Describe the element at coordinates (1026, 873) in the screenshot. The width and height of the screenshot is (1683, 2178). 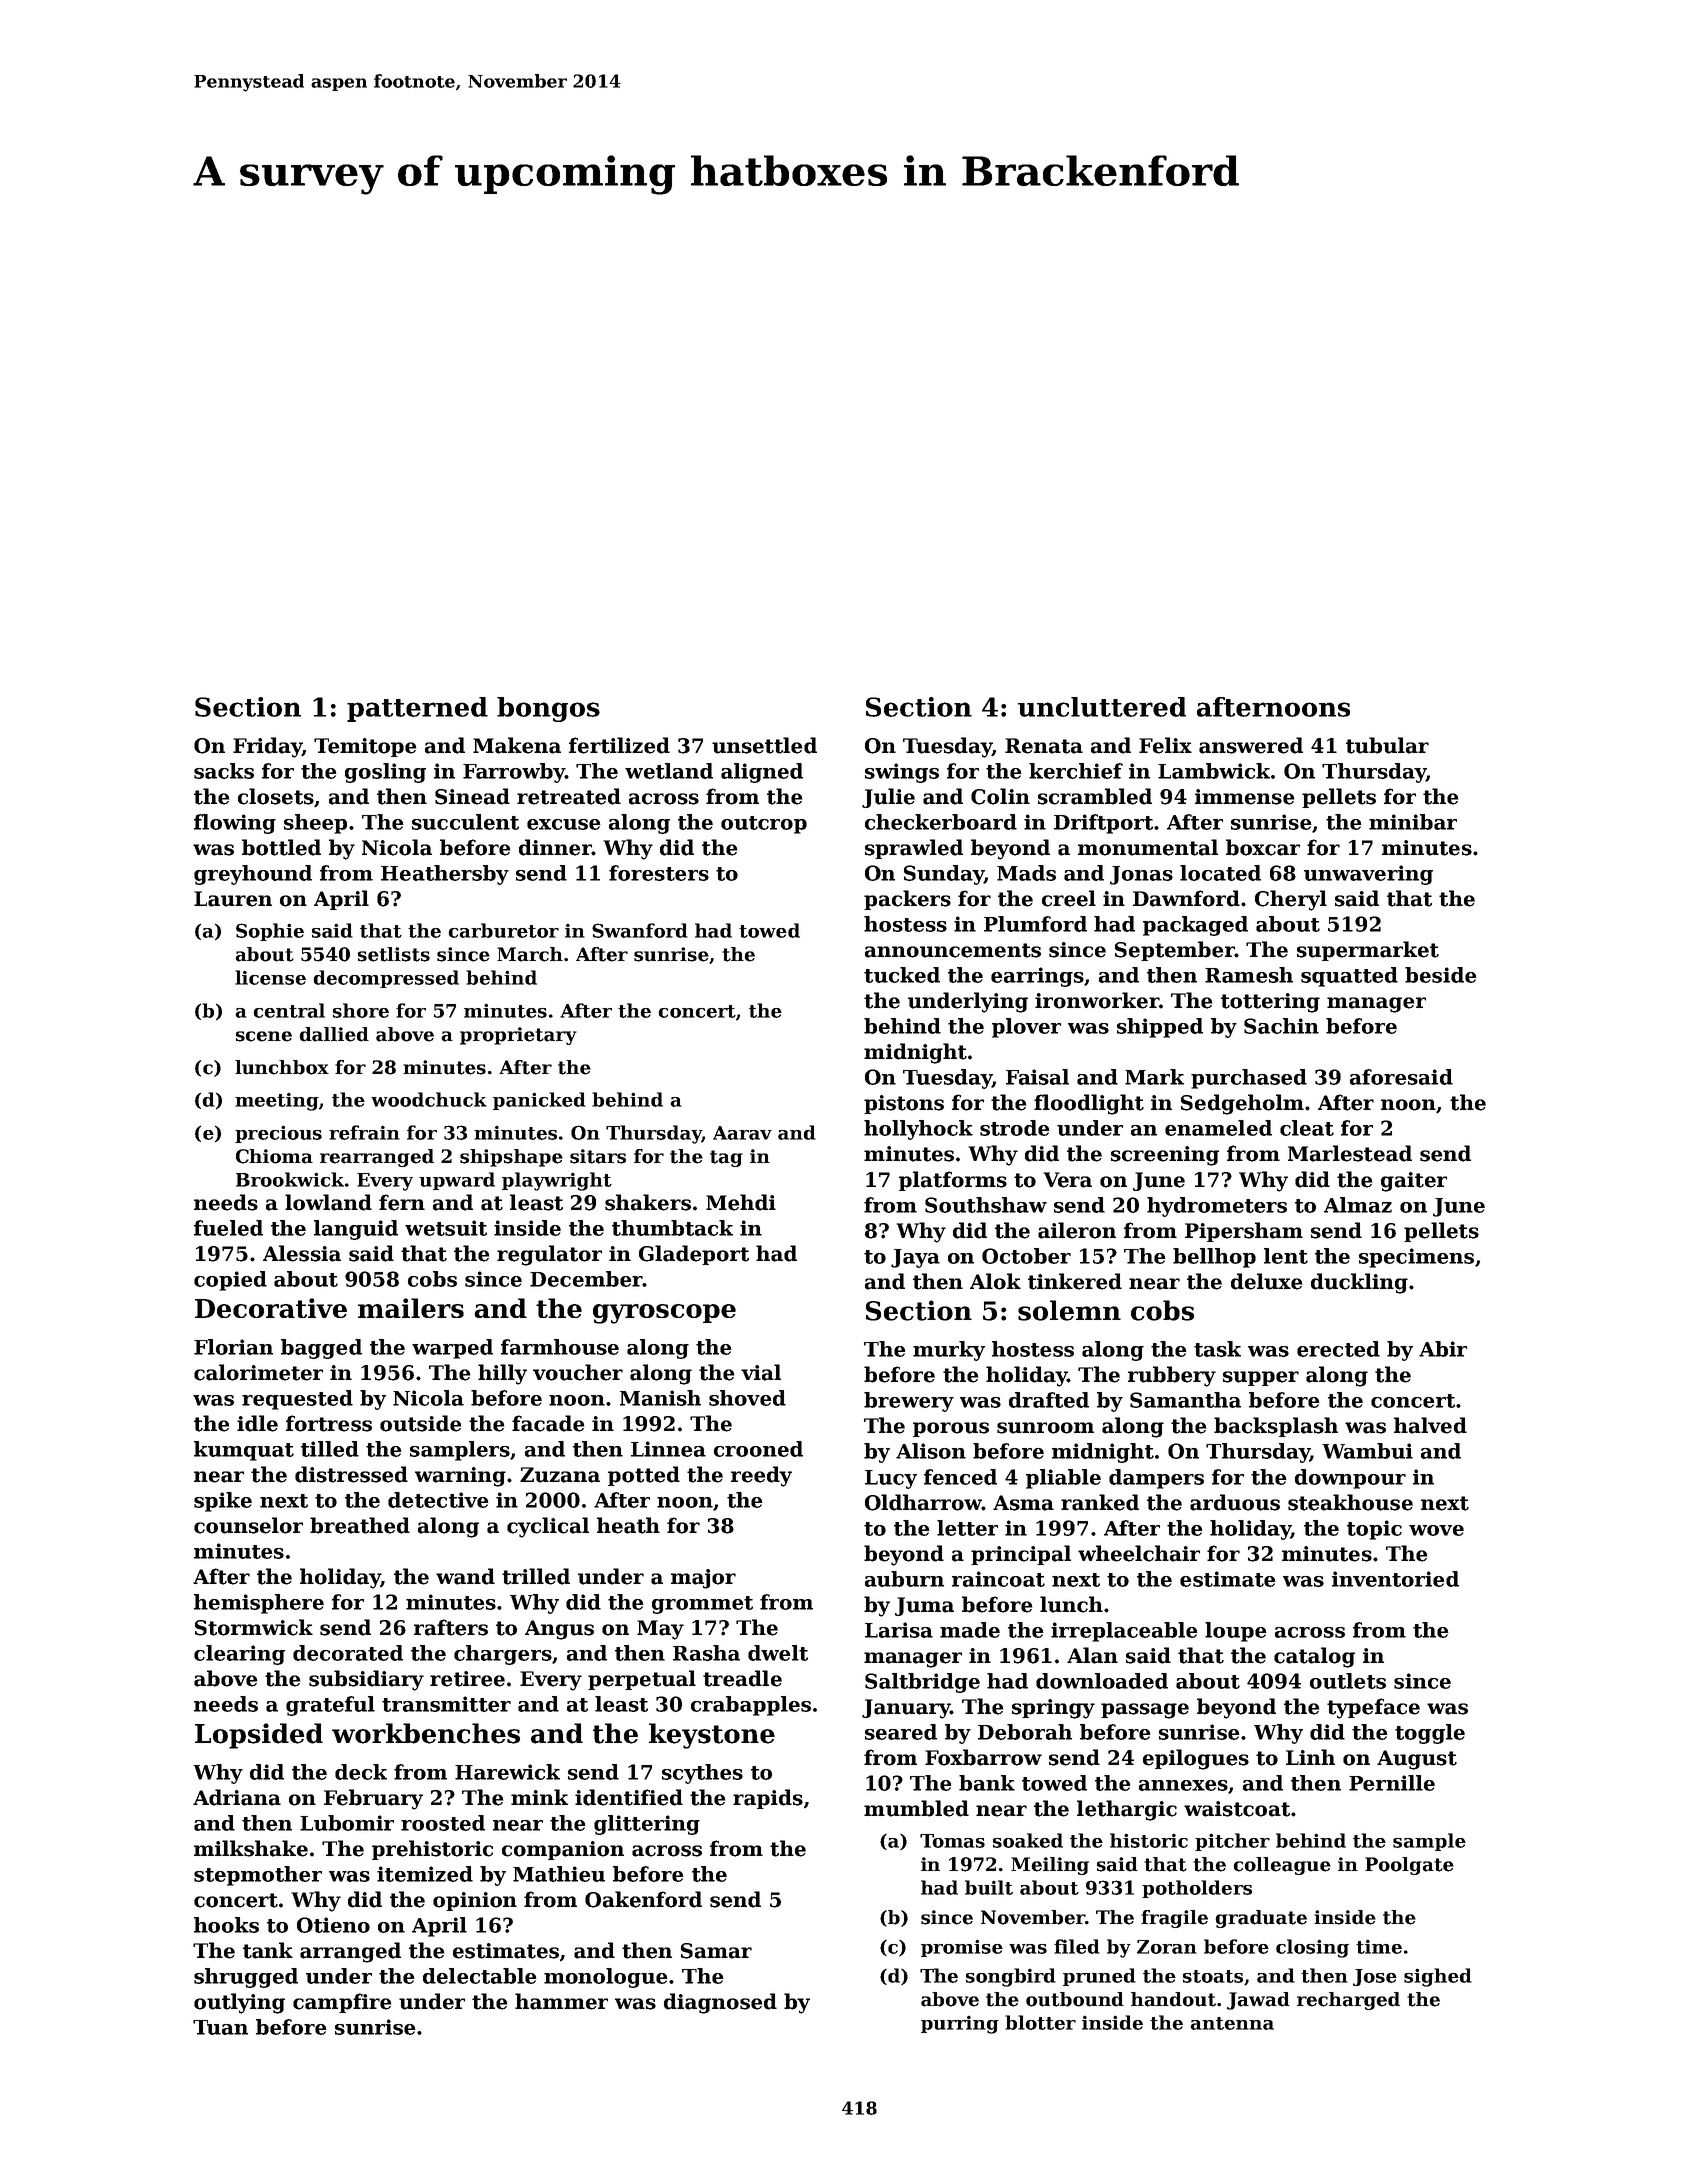
I see `Mads` at that location.
